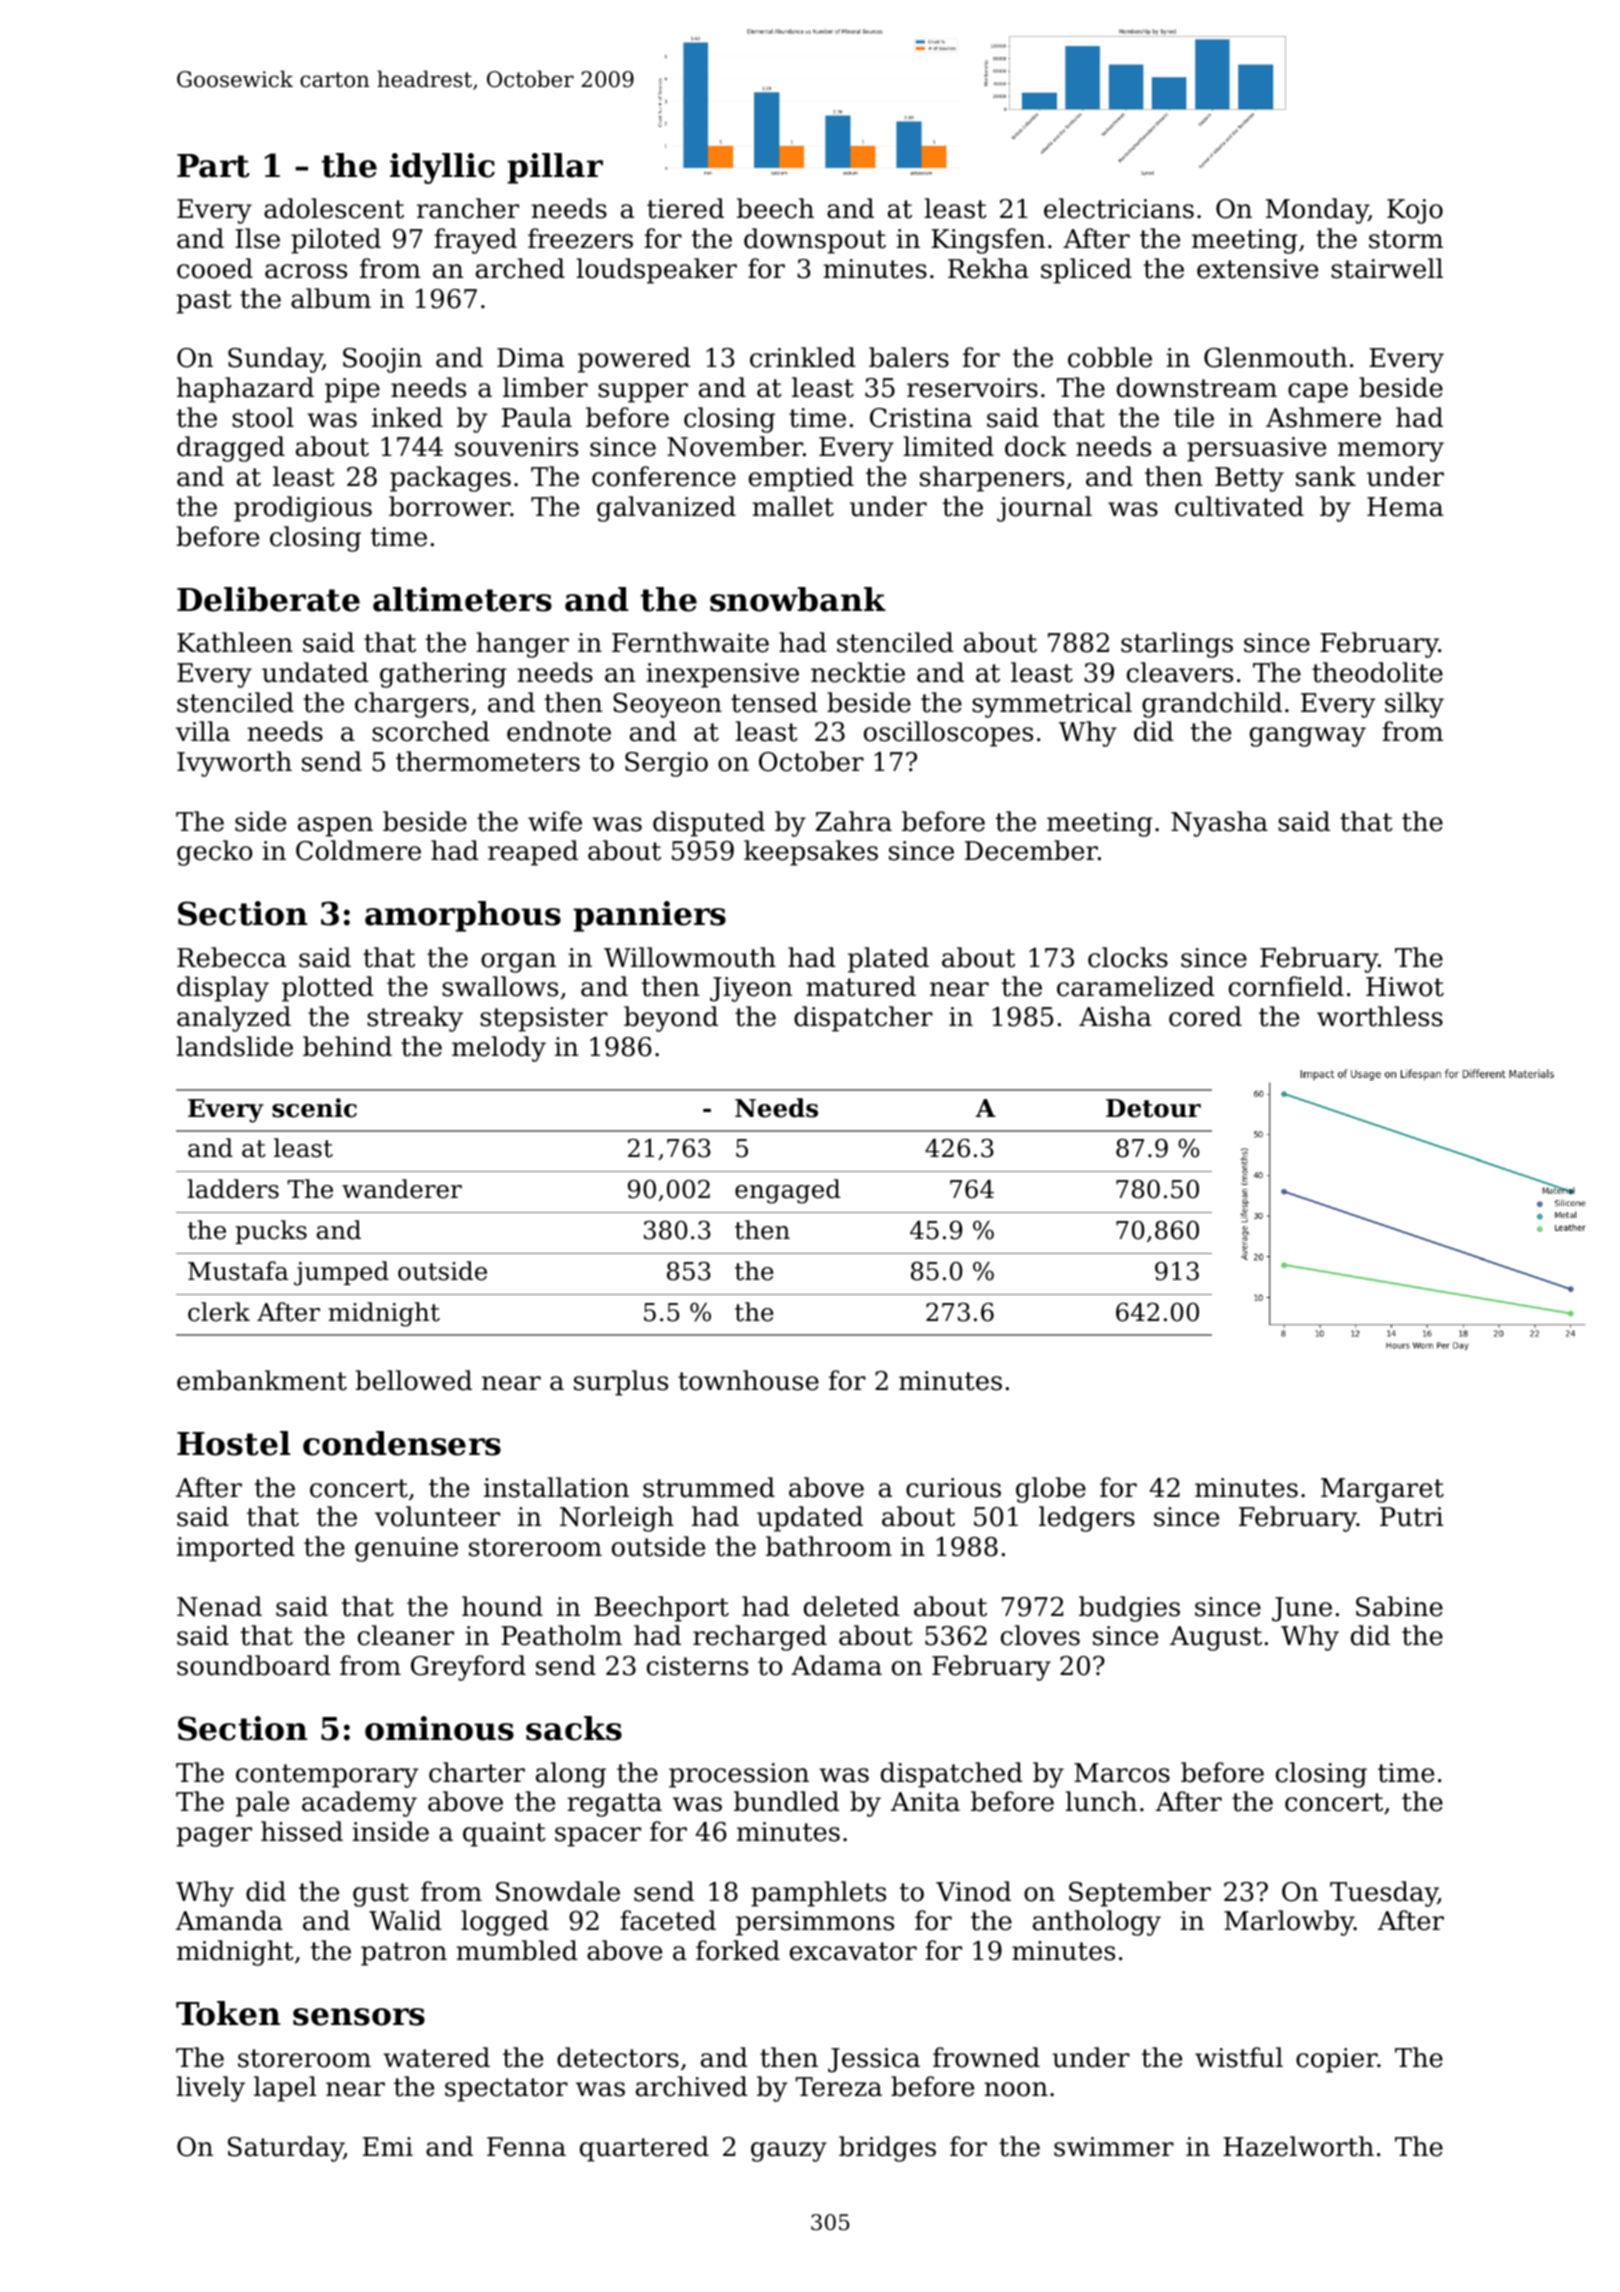 This screenshot has width=1620, height=2292. I want to click on ladders, so click(233, 1189).
